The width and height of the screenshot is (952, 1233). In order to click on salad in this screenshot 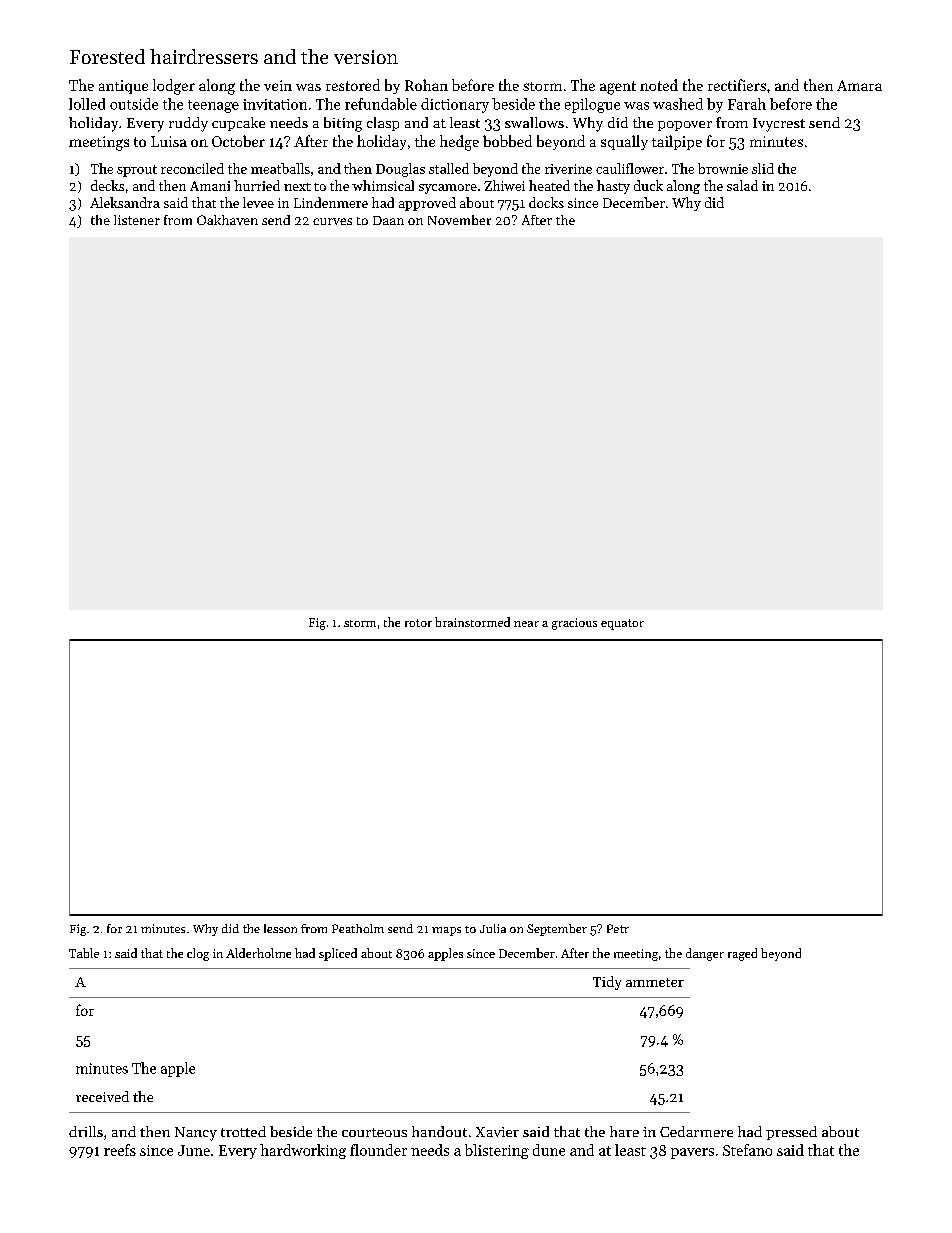, I will do `click(742, 185)`.
